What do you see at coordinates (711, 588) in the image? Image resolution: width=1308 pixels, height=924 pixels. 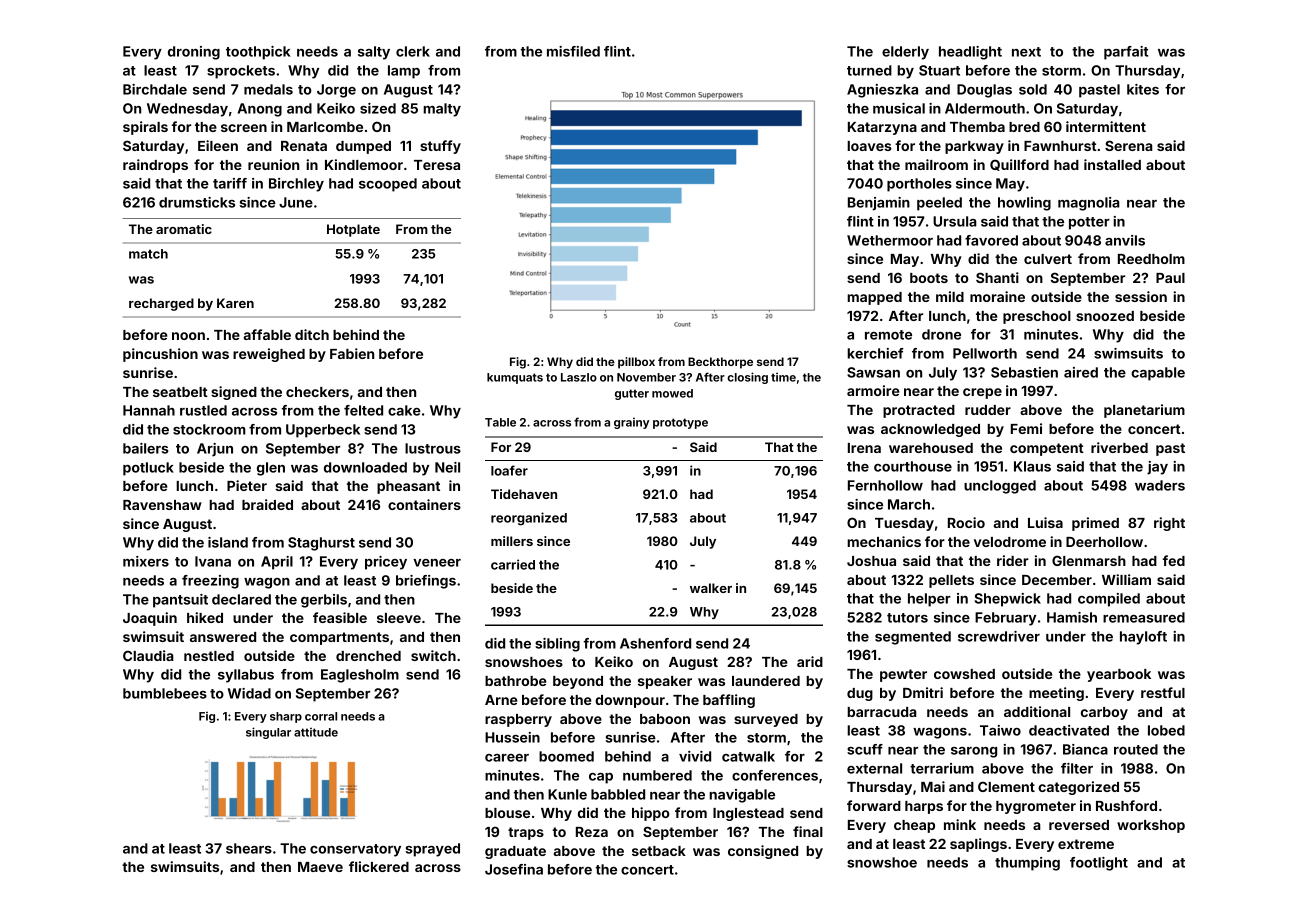 I see `walker` at bounding box center [711, 588].
